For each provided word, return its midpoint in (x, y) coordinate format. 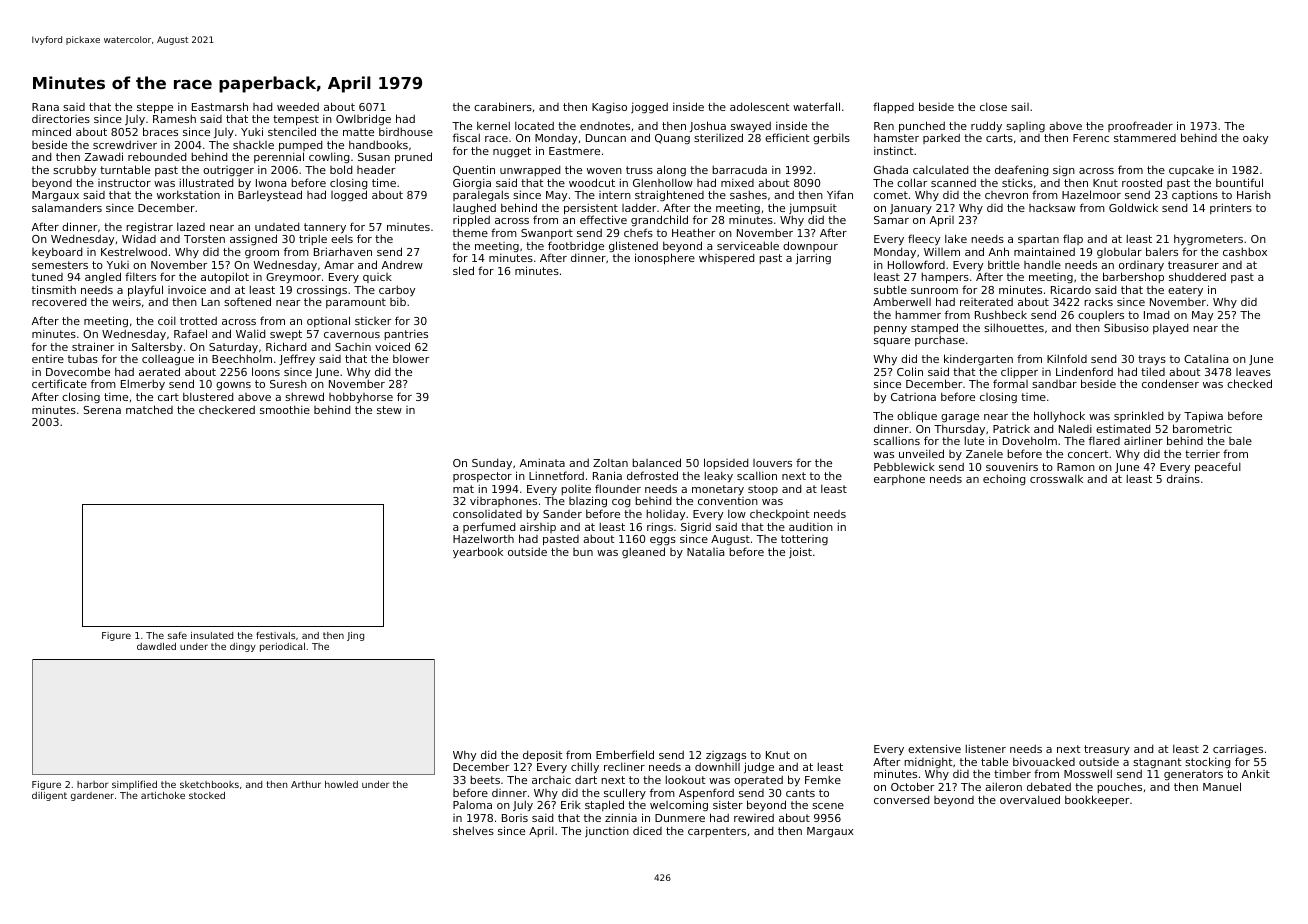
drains (1183, 478)
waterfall (816, 106)
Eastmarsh (220, 106)
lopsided (726, 463)
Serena (102, 410)
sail (1020, 107)
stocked (207, 795)
